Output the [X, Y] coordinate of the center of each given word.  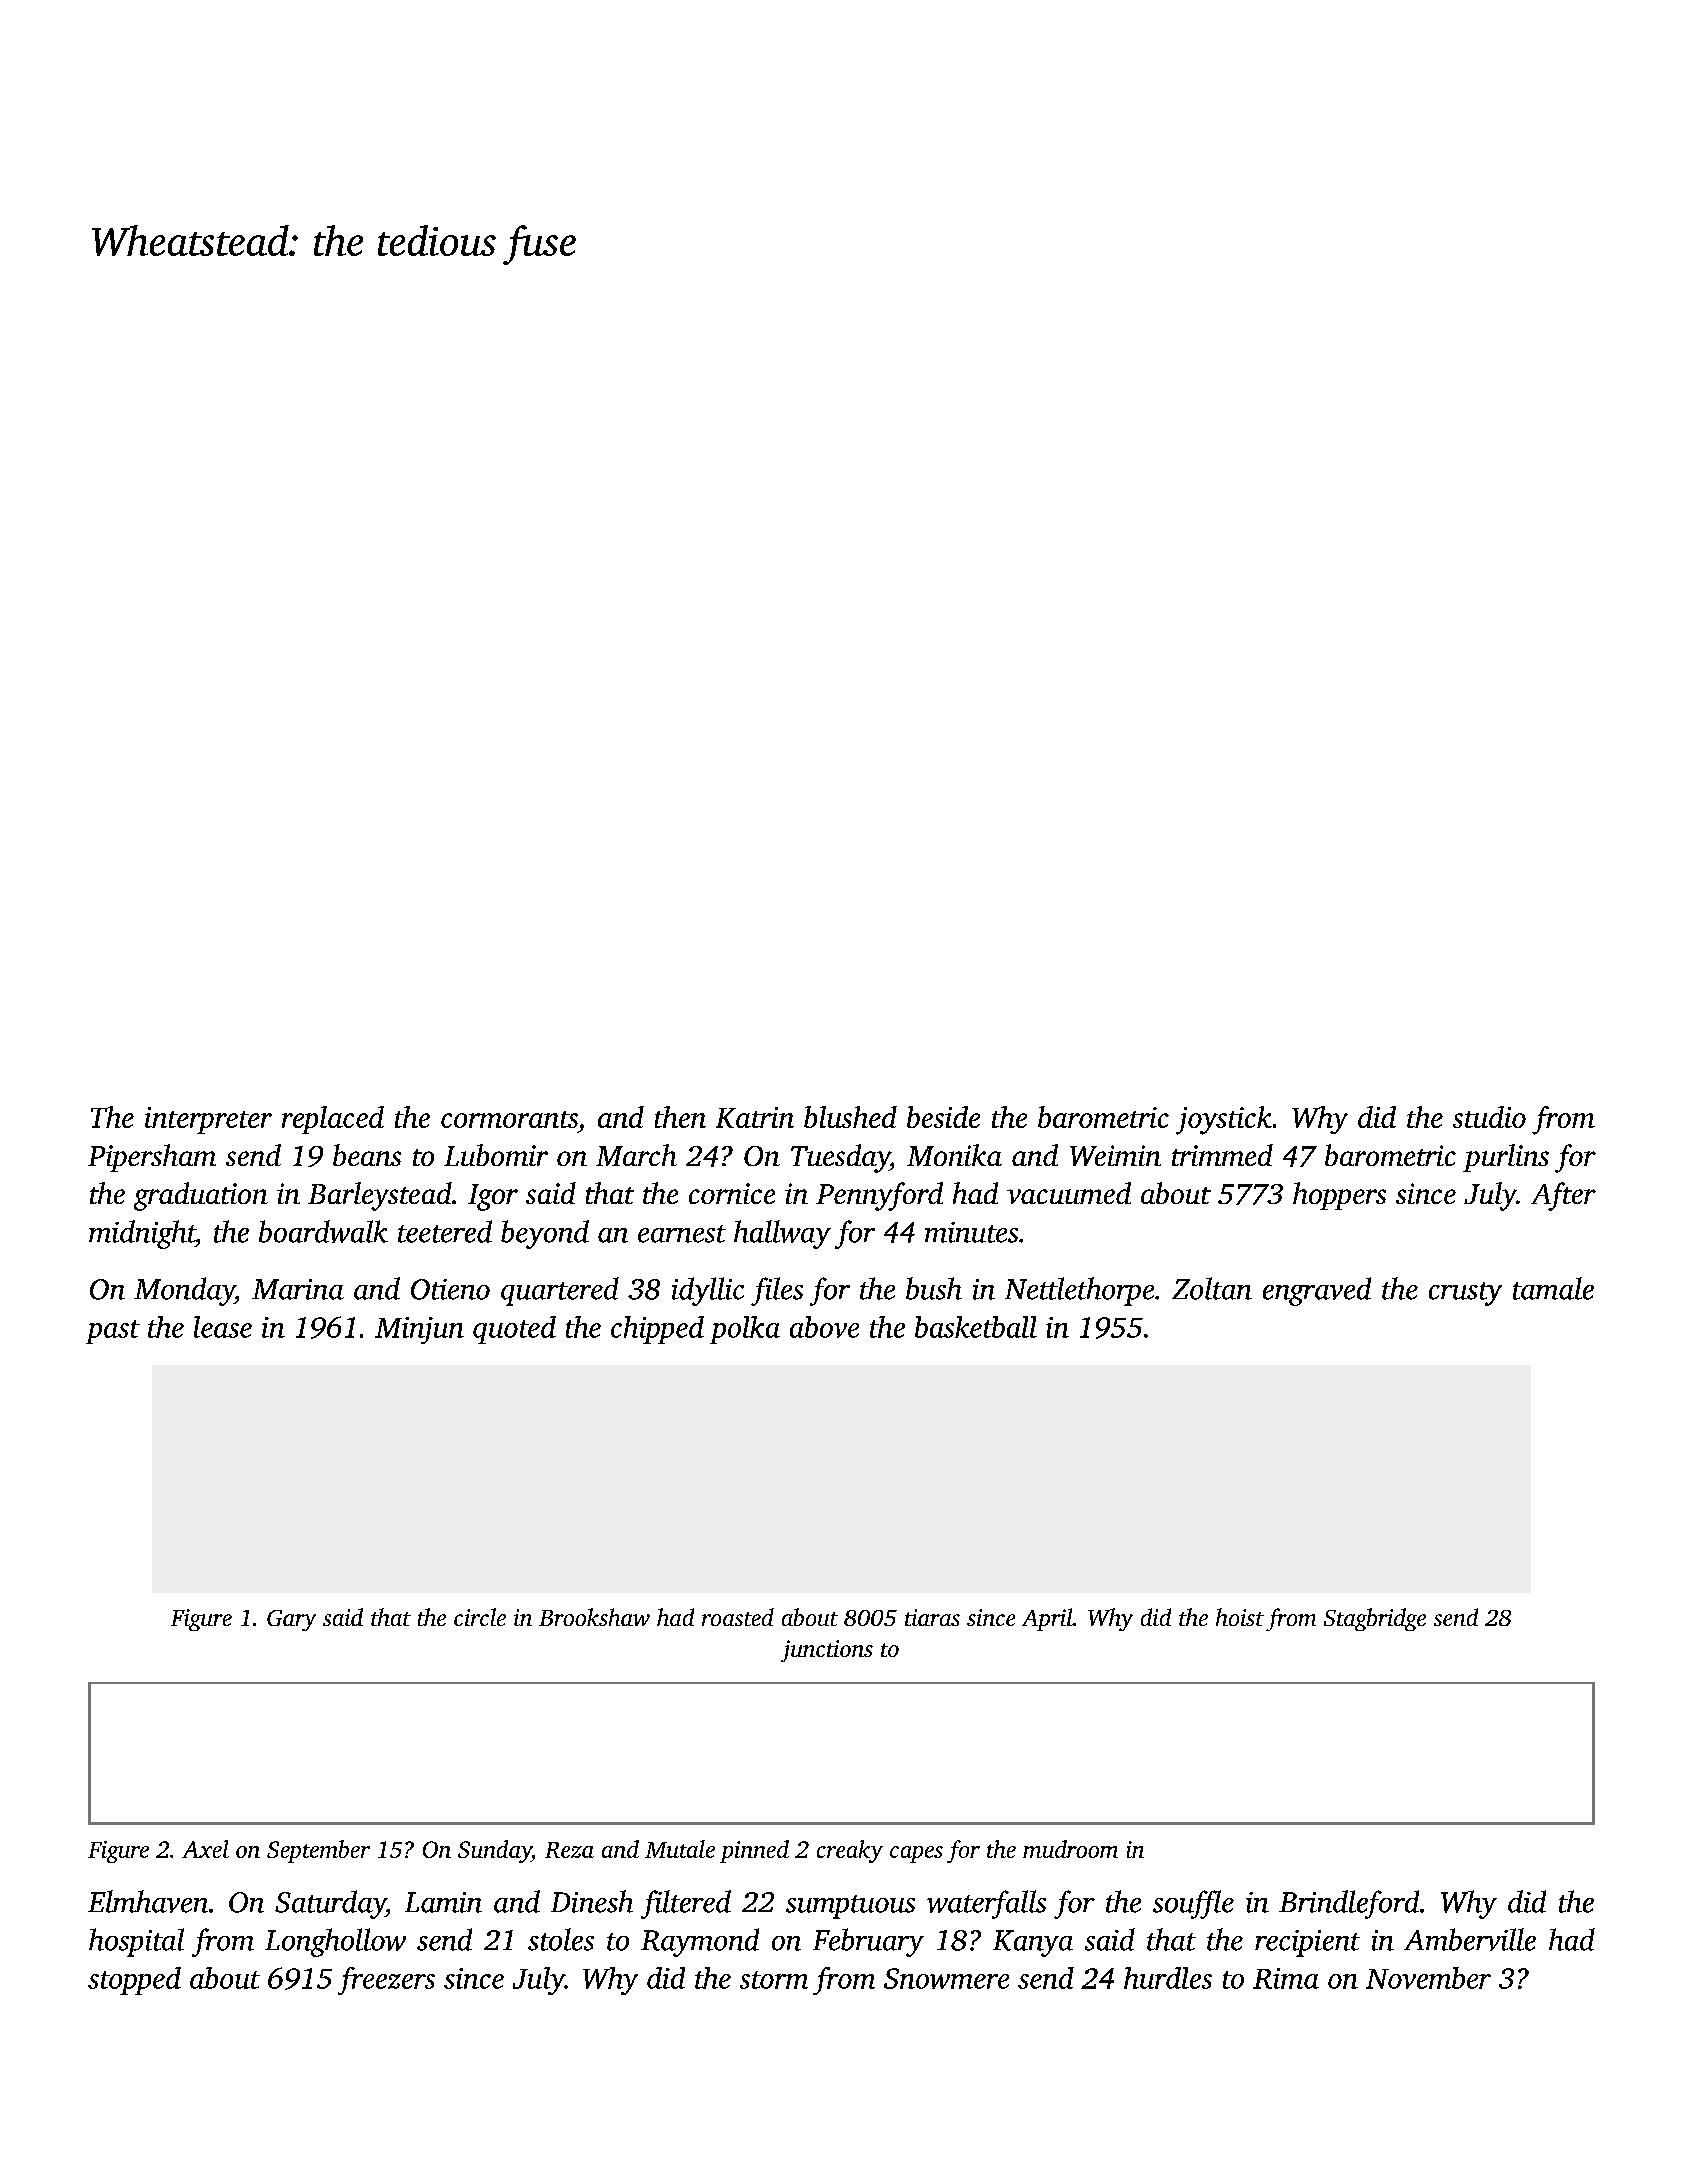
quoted [514, 1330]
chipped [657, 1330]
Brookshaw [594, 1617]
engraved [1317, 1291]
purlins [1506, 1158]
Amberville [1470, 1939]
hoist [1240, 1617]
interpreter [208, 1120]
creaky [850, 1851]
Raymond [700, 1942]
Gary [291, 1620]
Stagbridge [1375, 1619]
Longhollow [335, 1942]
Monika [954, 1155]
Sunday [495, 1851]
